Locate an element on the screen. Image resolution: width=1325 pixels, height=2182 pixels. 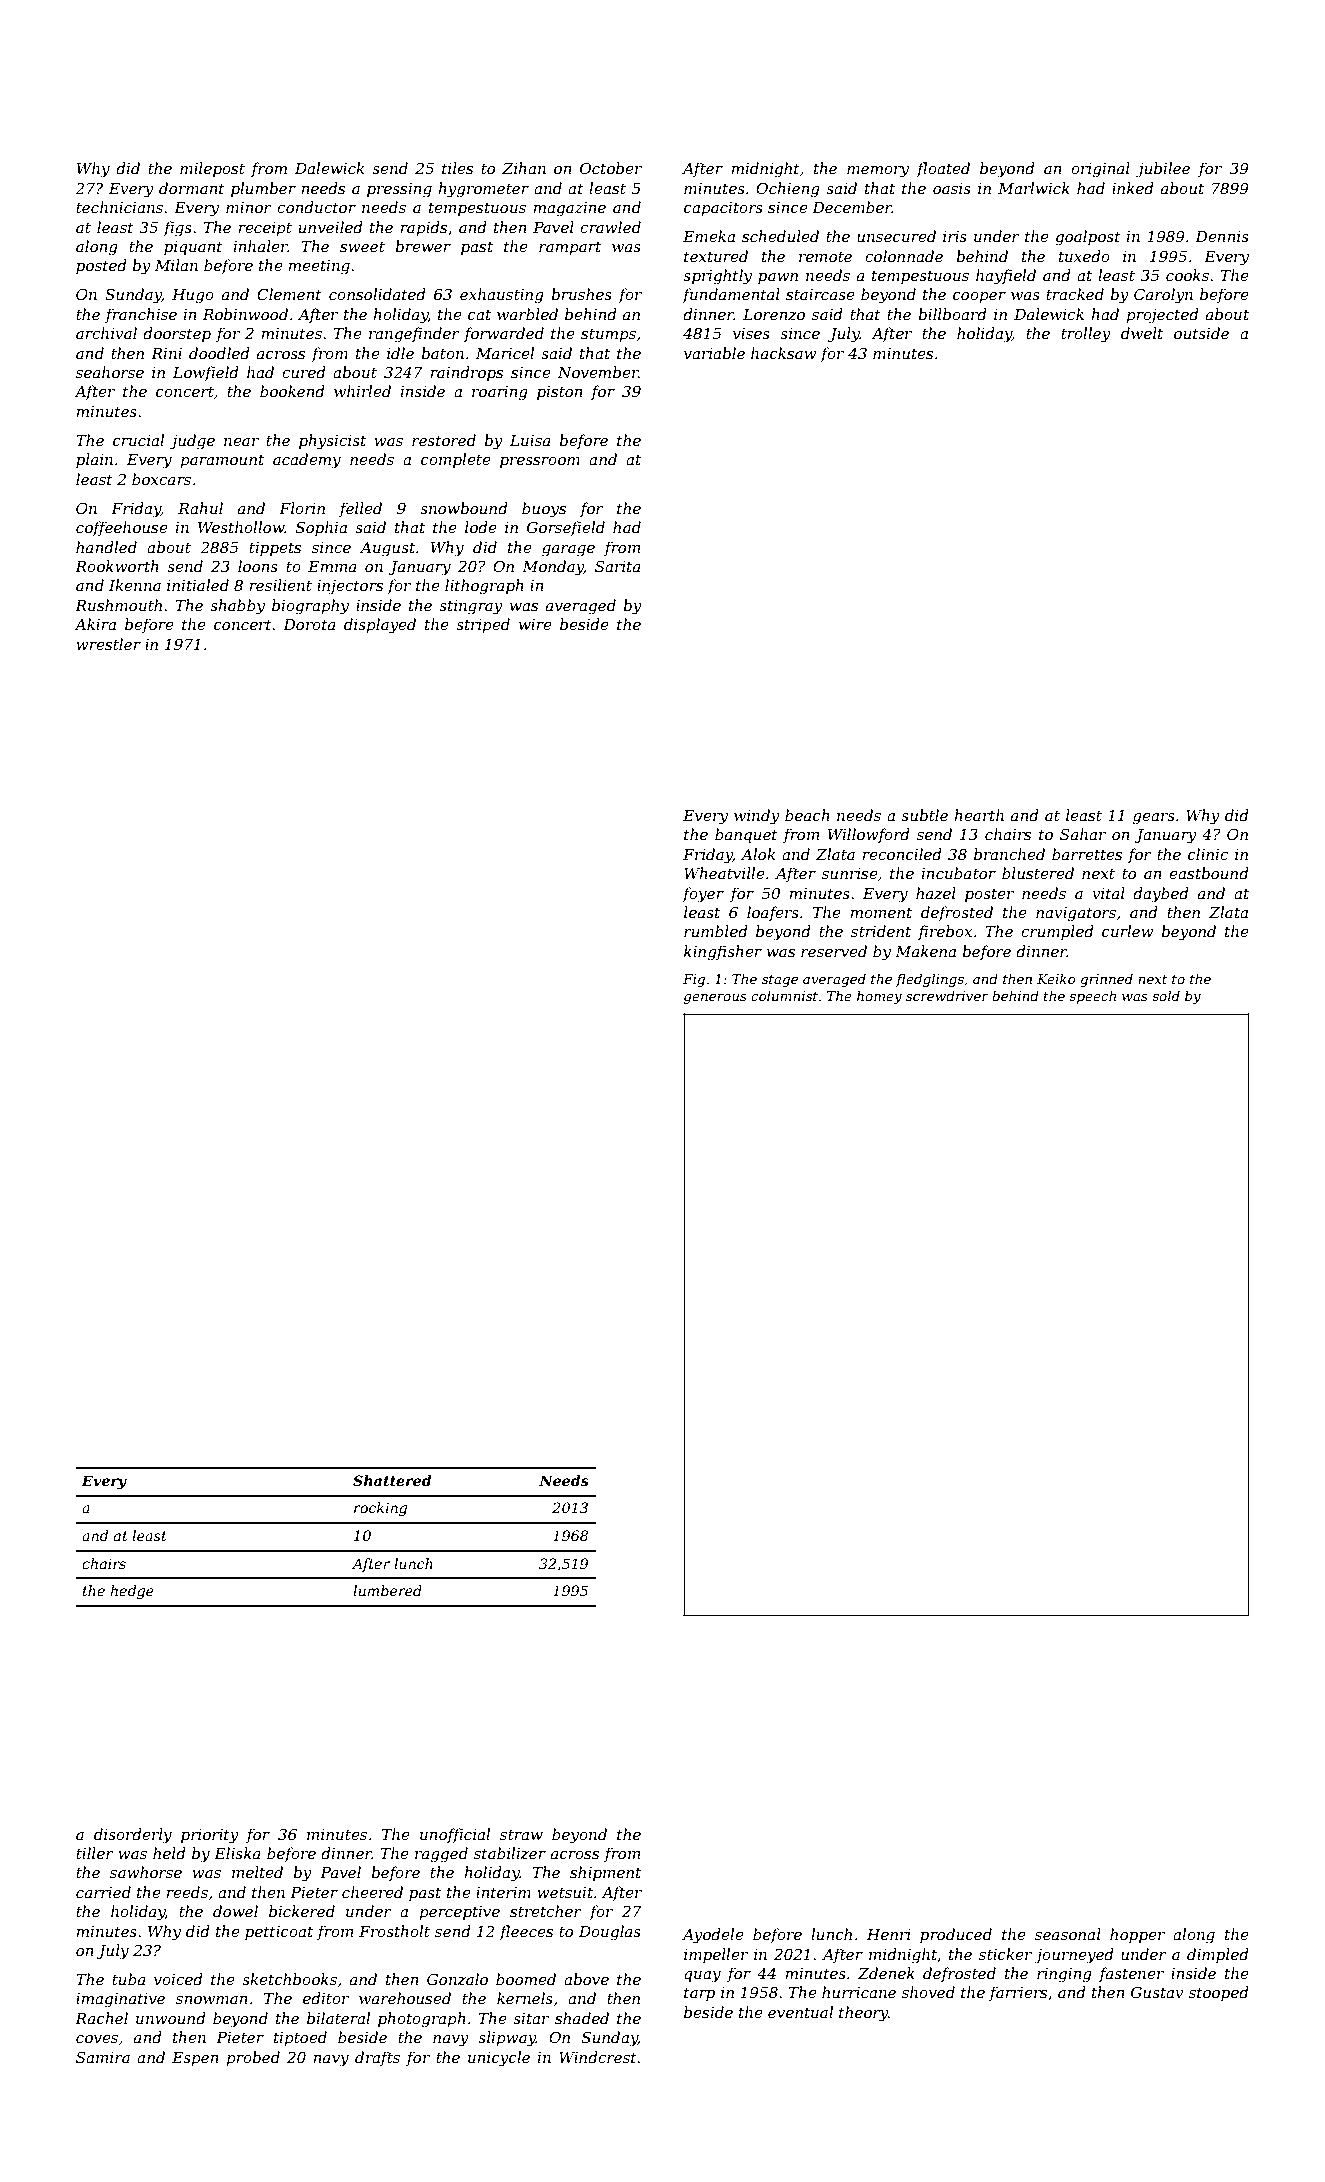
trolley is located at coordinates (1086, 335).
